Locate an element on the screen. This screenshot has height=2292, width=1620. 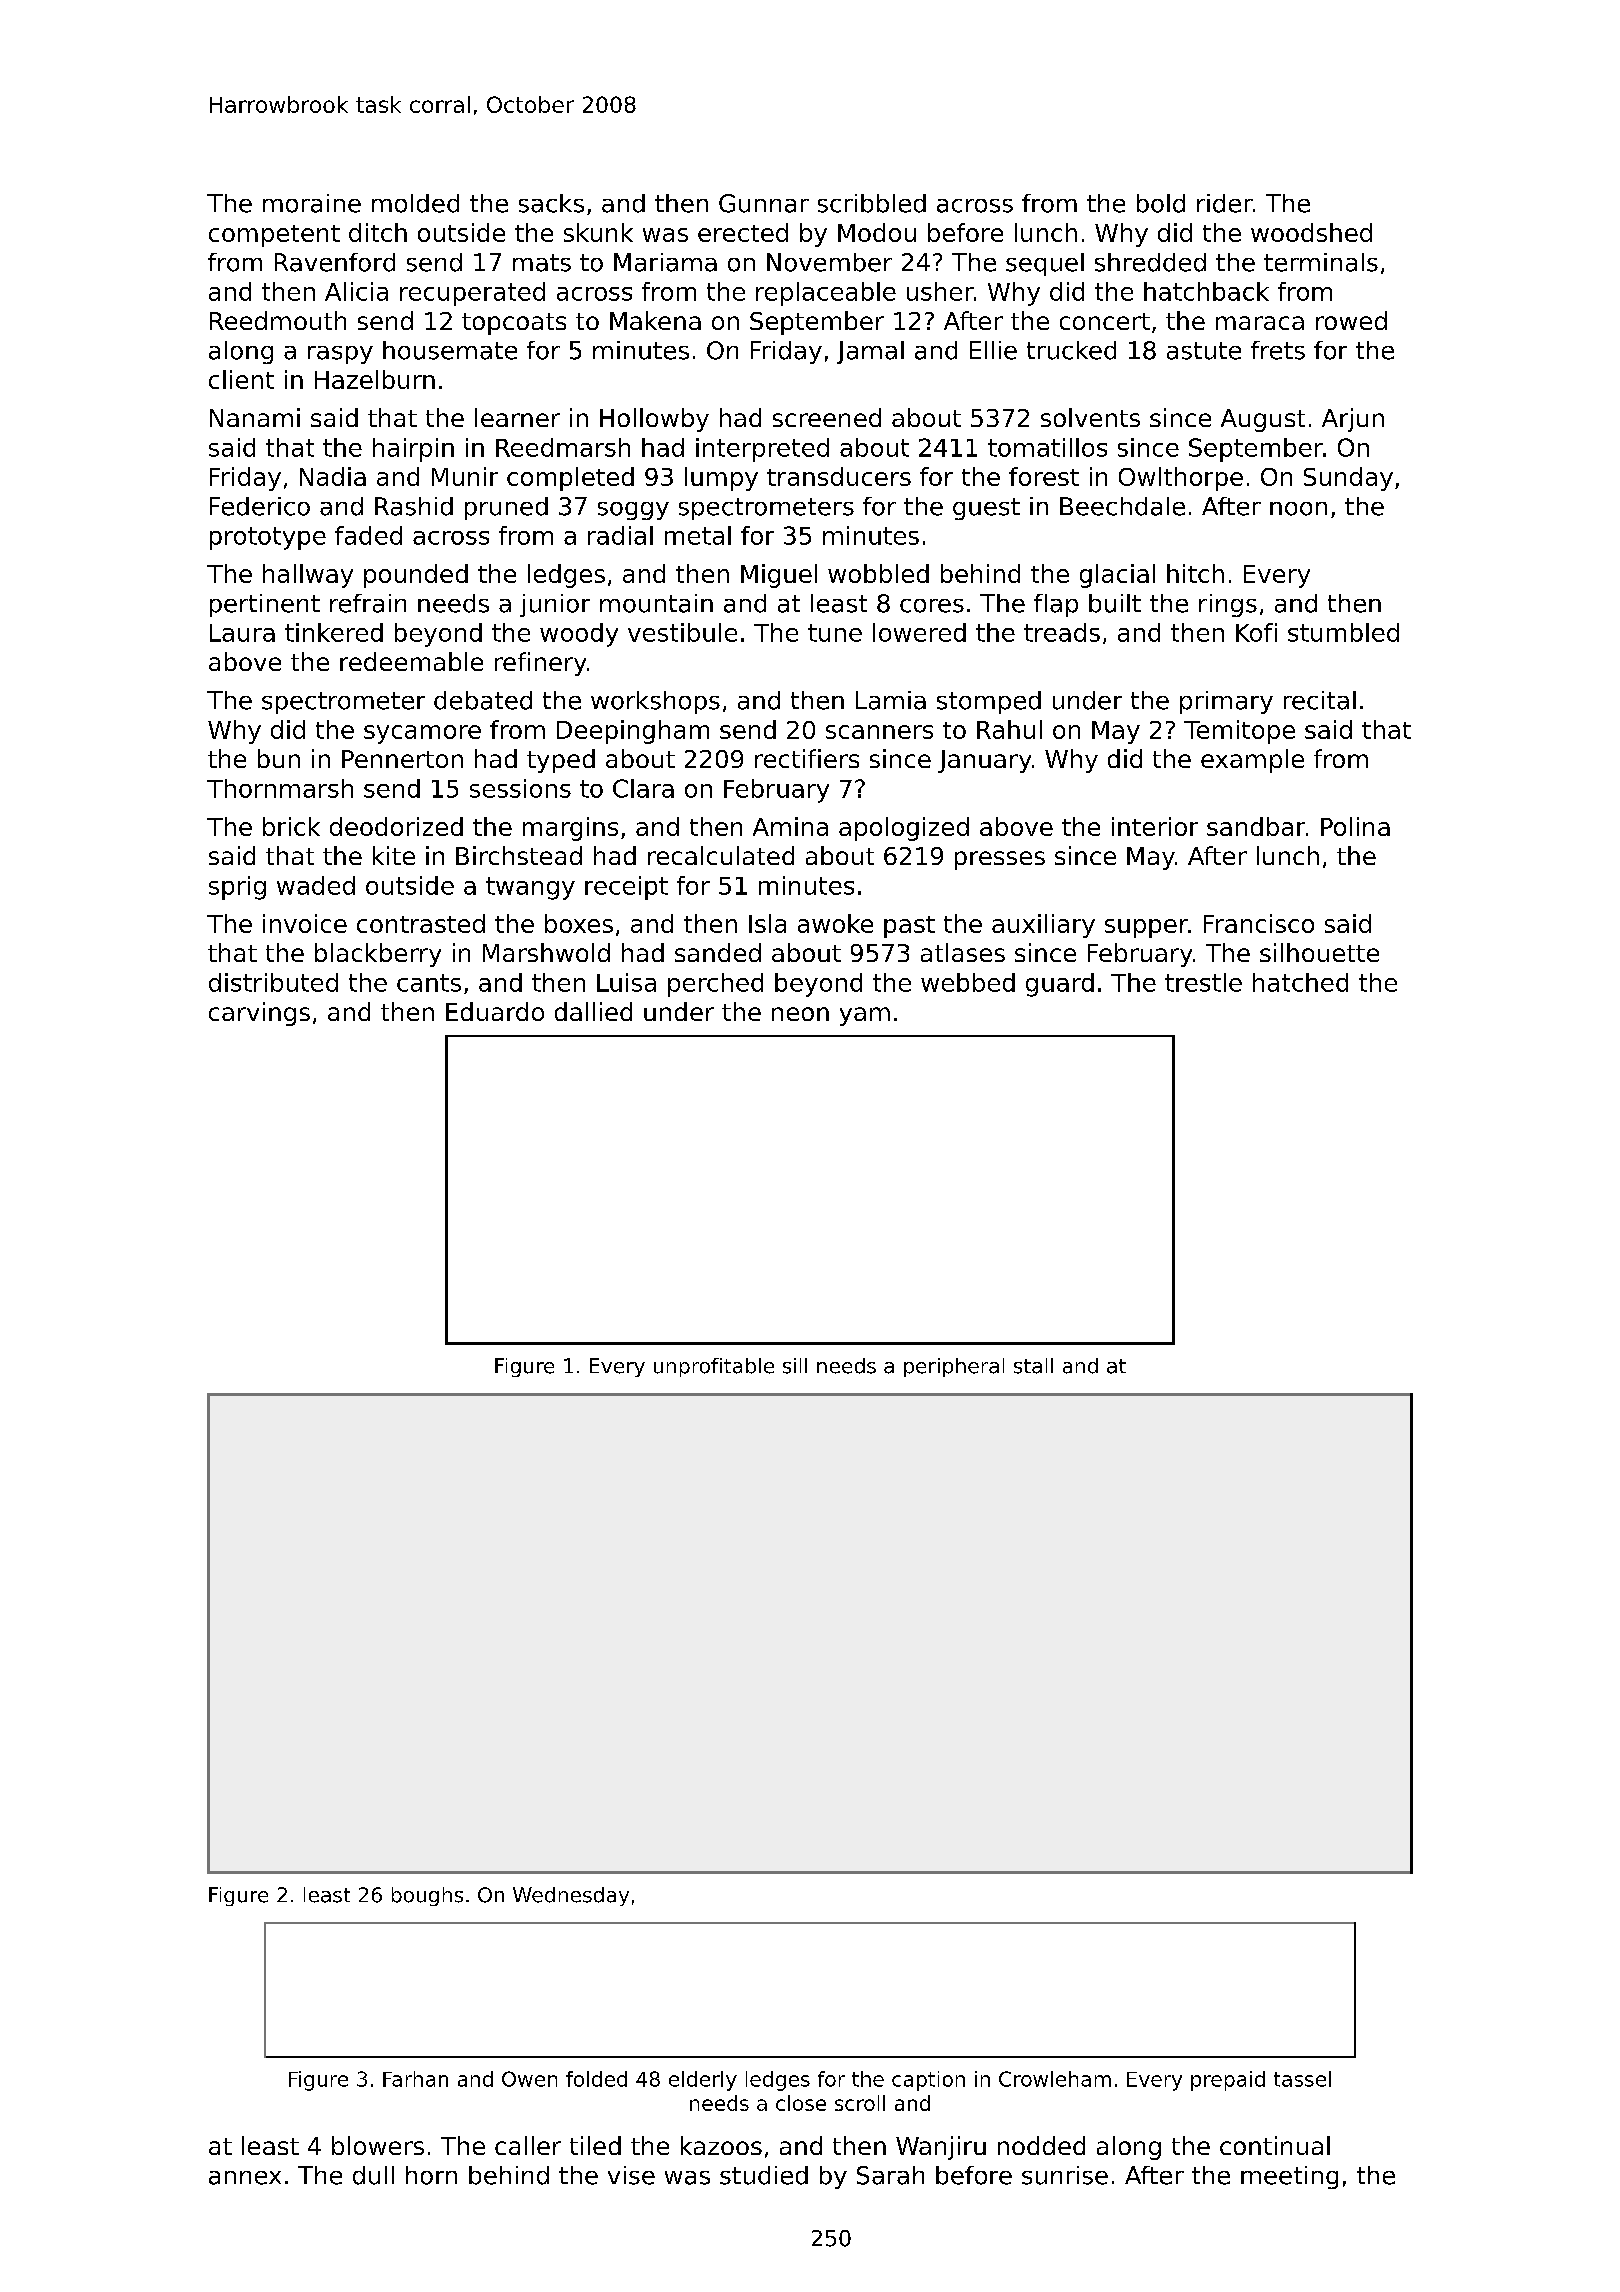
trestle is located at coordinates (1203, 982).
